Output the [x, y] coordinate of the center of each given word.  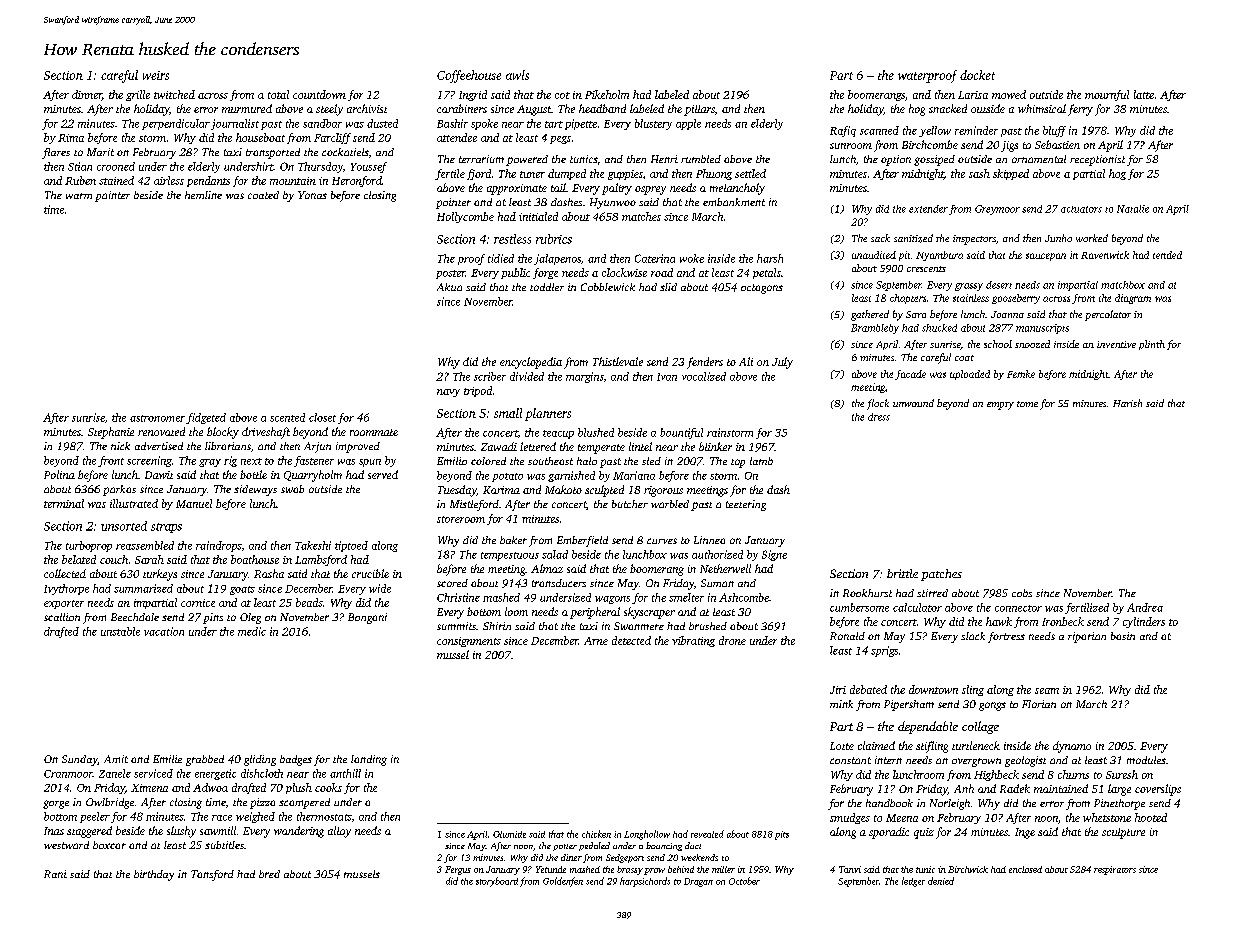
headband [602, 108]
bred [269, 874]
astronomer [157, 418]
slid [668, 287]
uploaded [970, 375]
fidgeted [206, 418]
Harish [1127, 403]
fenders [705, 363]
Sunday [80, 760]
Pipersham [909, 705]
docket [977, 75]
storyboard [497, 882]
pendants [208, 181]
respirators [1115, 870]
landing [369, 760]
